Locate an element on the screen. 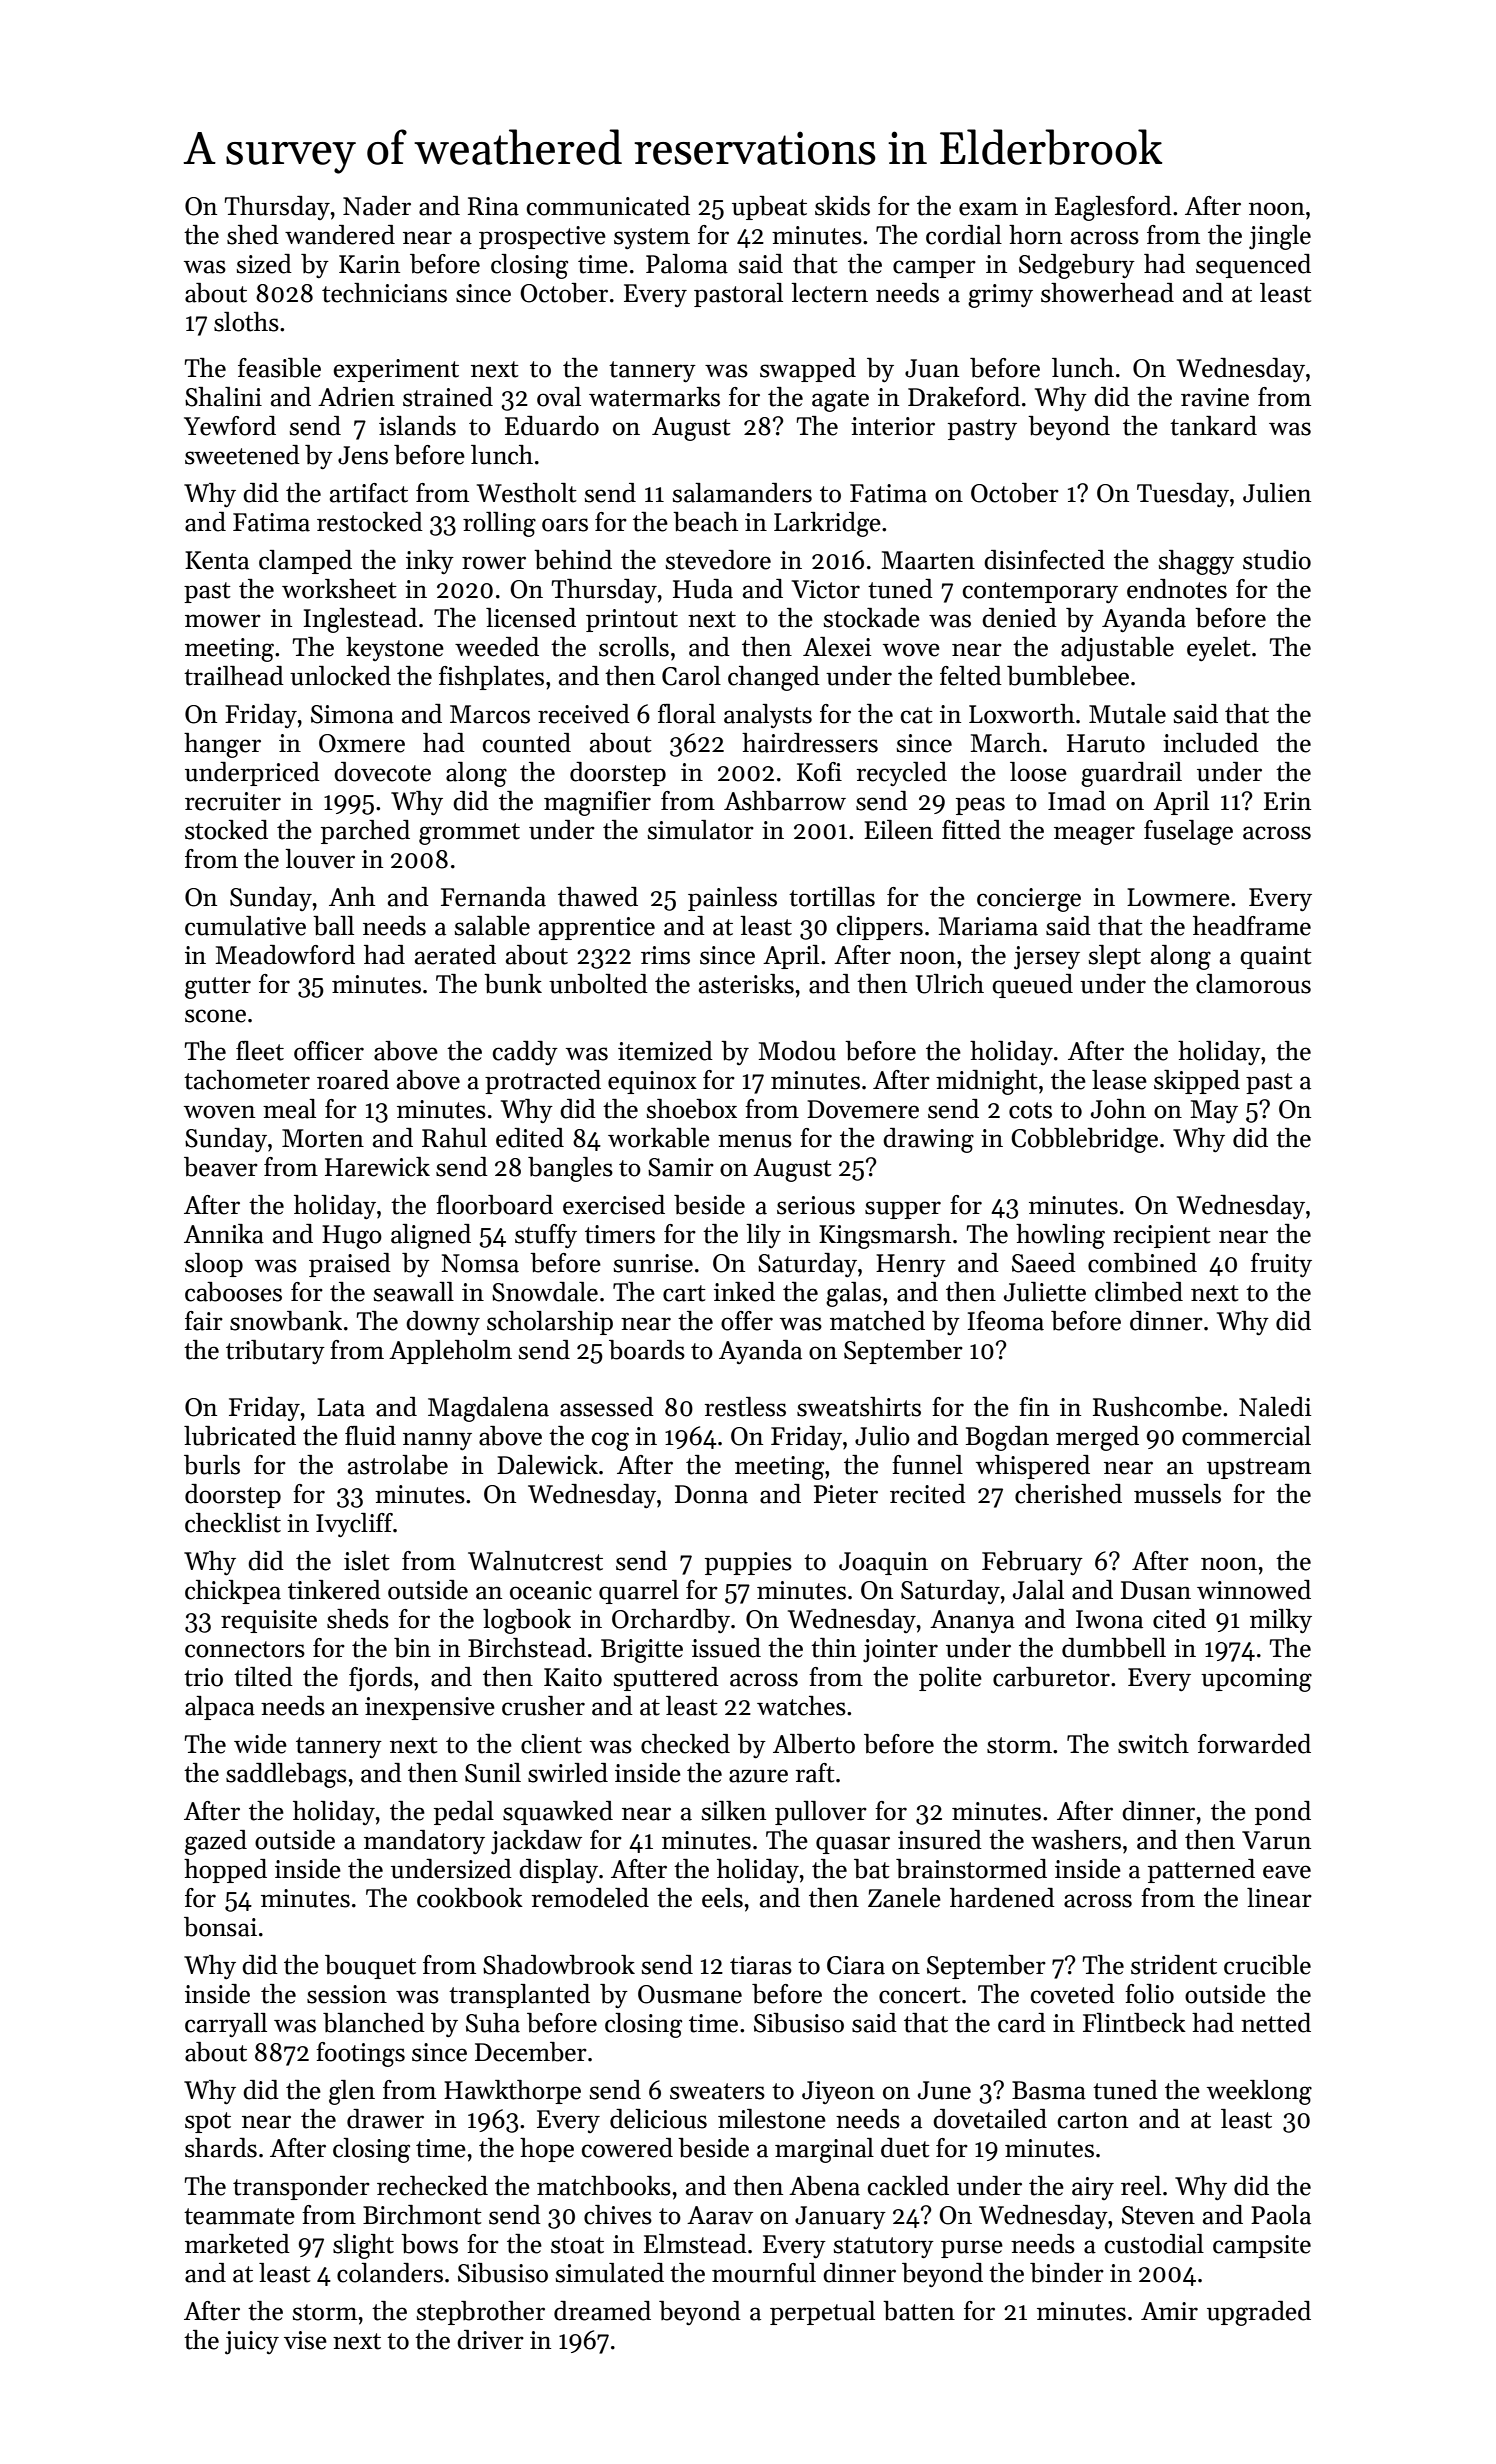  binder is located at coordinates (1067, 2273).
